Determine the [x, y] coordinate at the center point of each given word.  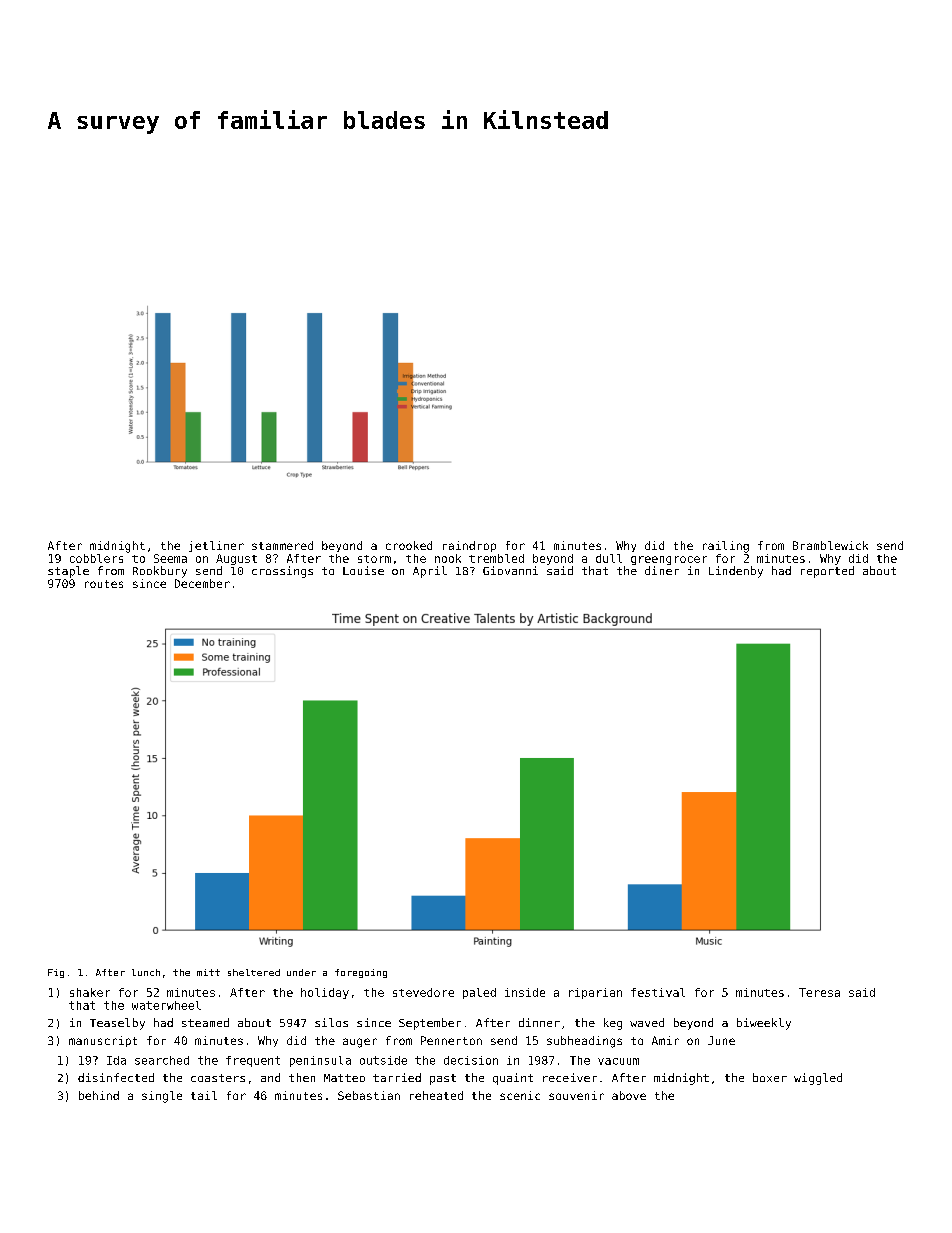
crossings [282, 572]
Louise [363, 570]
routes [104, 584]
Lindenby [736, 572]
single [162, 1097]
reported [827, 572]
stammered [282, 545]
